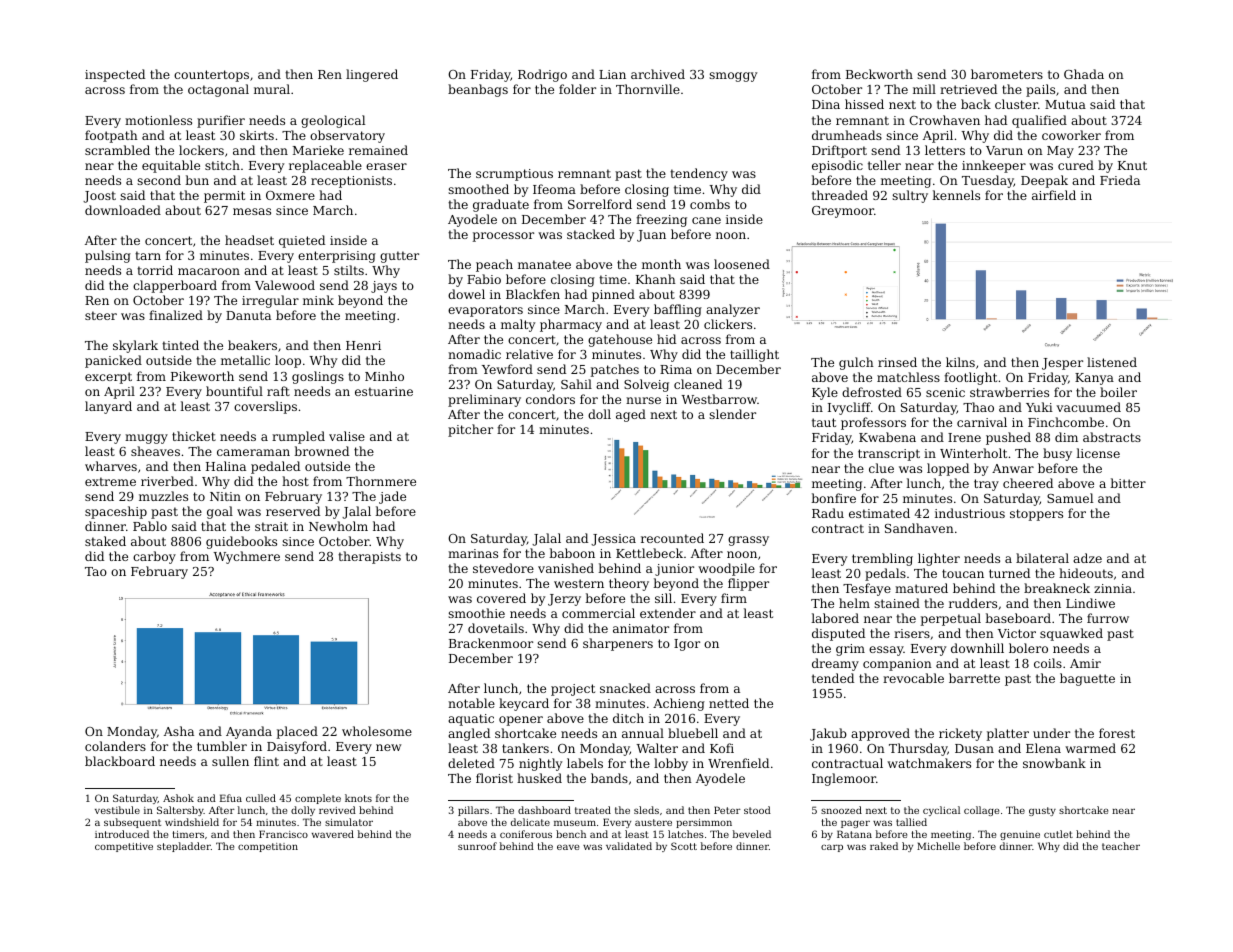 This image has height=952, width=1233. What do you see at coordinates (839, 151) in the image?
I see `Driftport` at bounding box center [839, 151].
